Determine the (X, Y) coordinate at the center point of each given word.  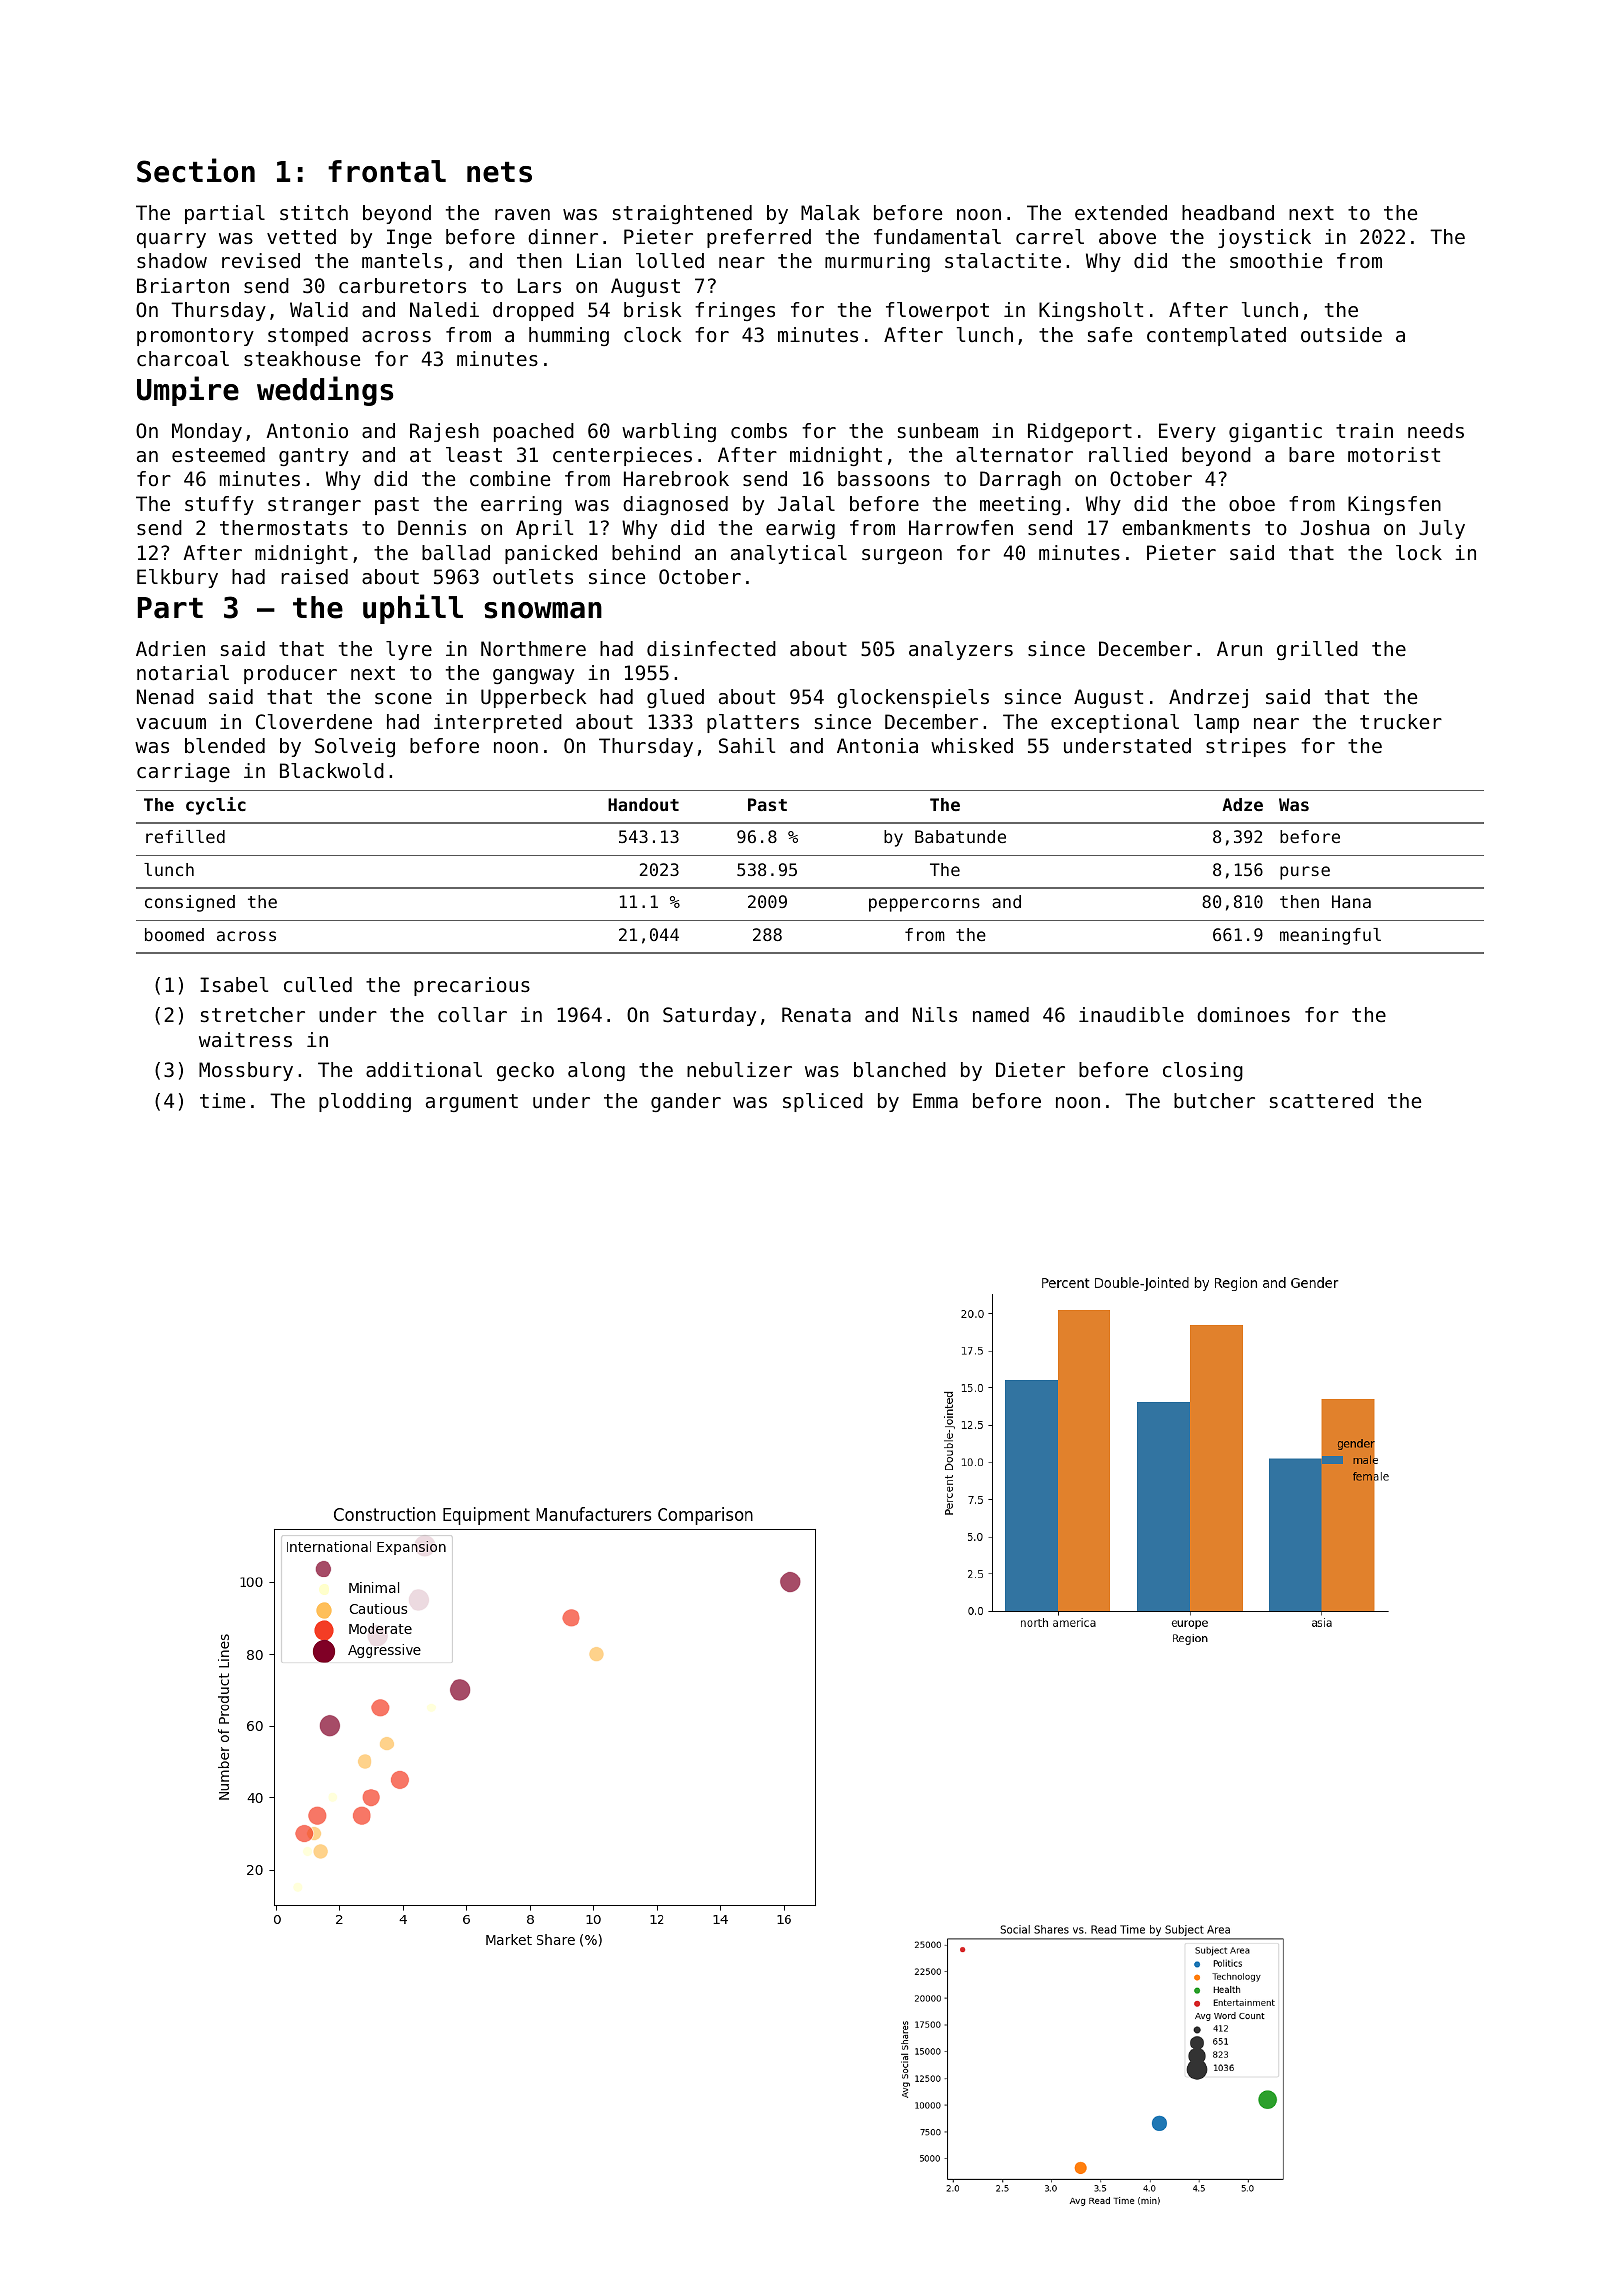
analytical (789, 554)
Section (196, 170)
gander (686, 1102)
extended (1121, 213)
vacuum (171, 724)
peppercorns (924, 905)
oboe (1252, 504)
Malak (830, 213)
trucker (1401, 721)
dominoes (1243, 1015)
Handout (643, 804)
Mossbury (246, 1071)
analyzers (961, 650)
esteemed (218, 455)
